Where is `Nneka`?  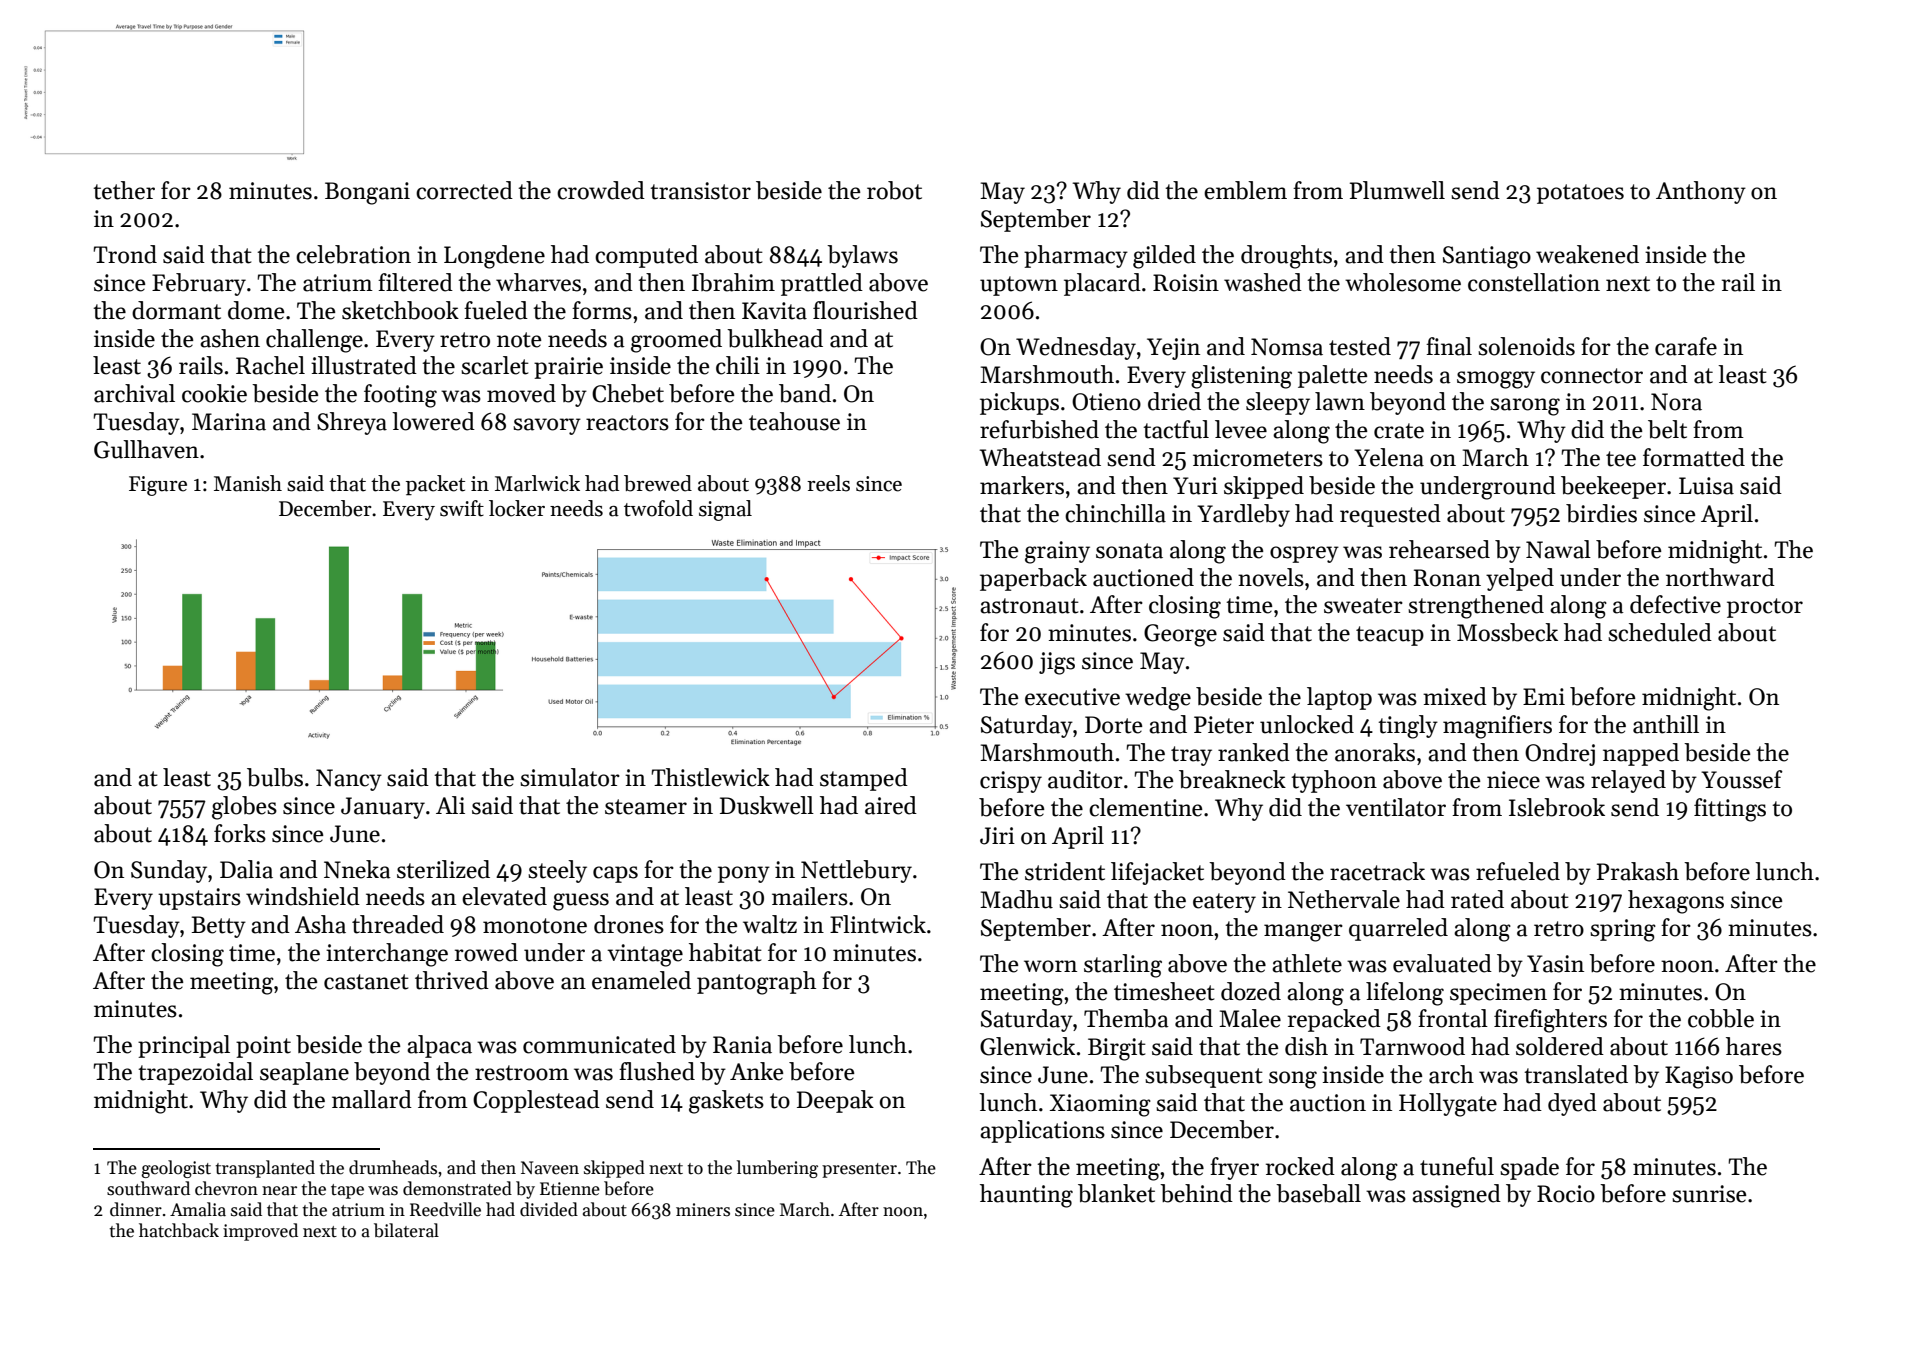
Nneka is located at coordinates (357, 869).
